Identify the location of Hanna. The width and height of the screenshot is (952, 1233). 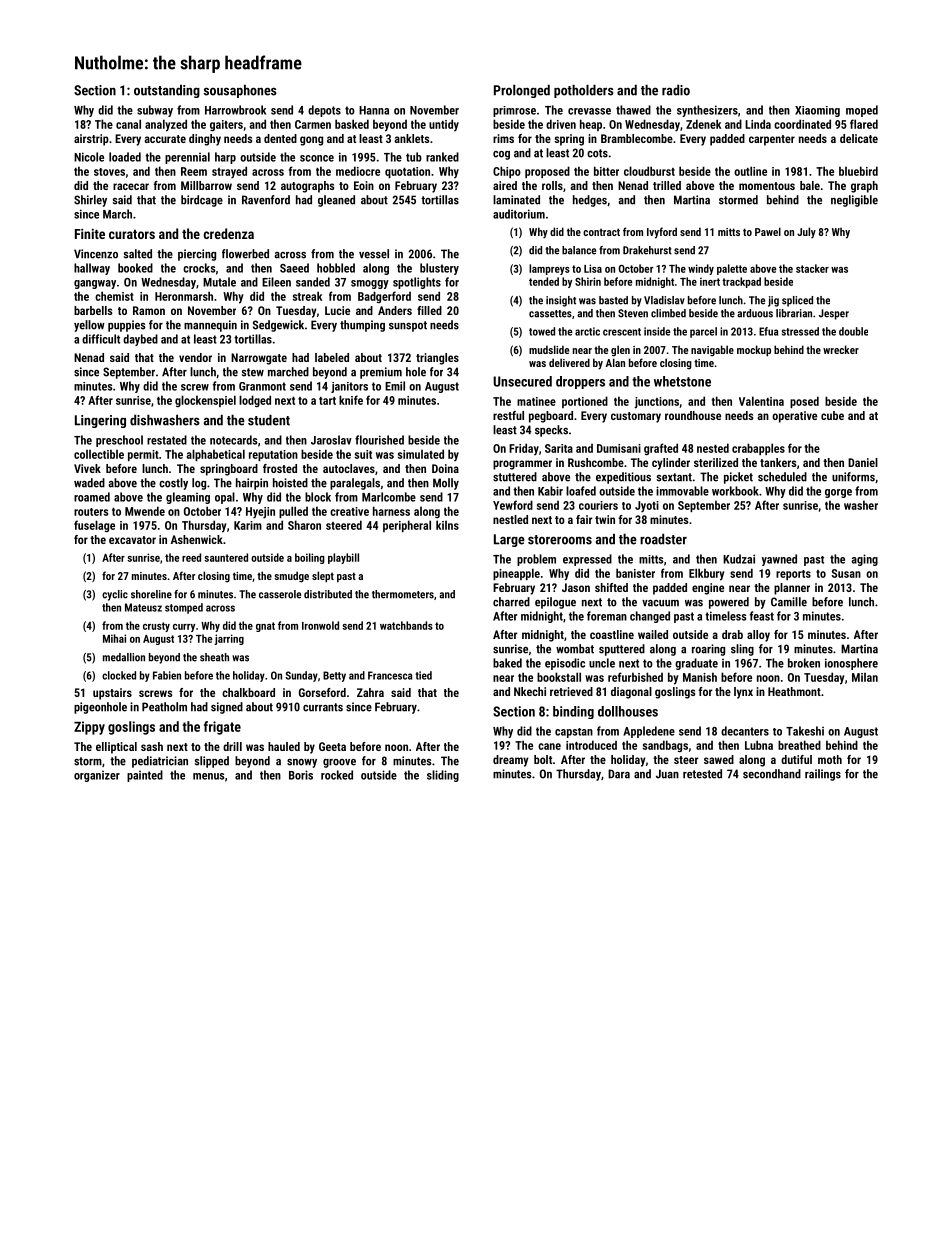
(374, 110).
